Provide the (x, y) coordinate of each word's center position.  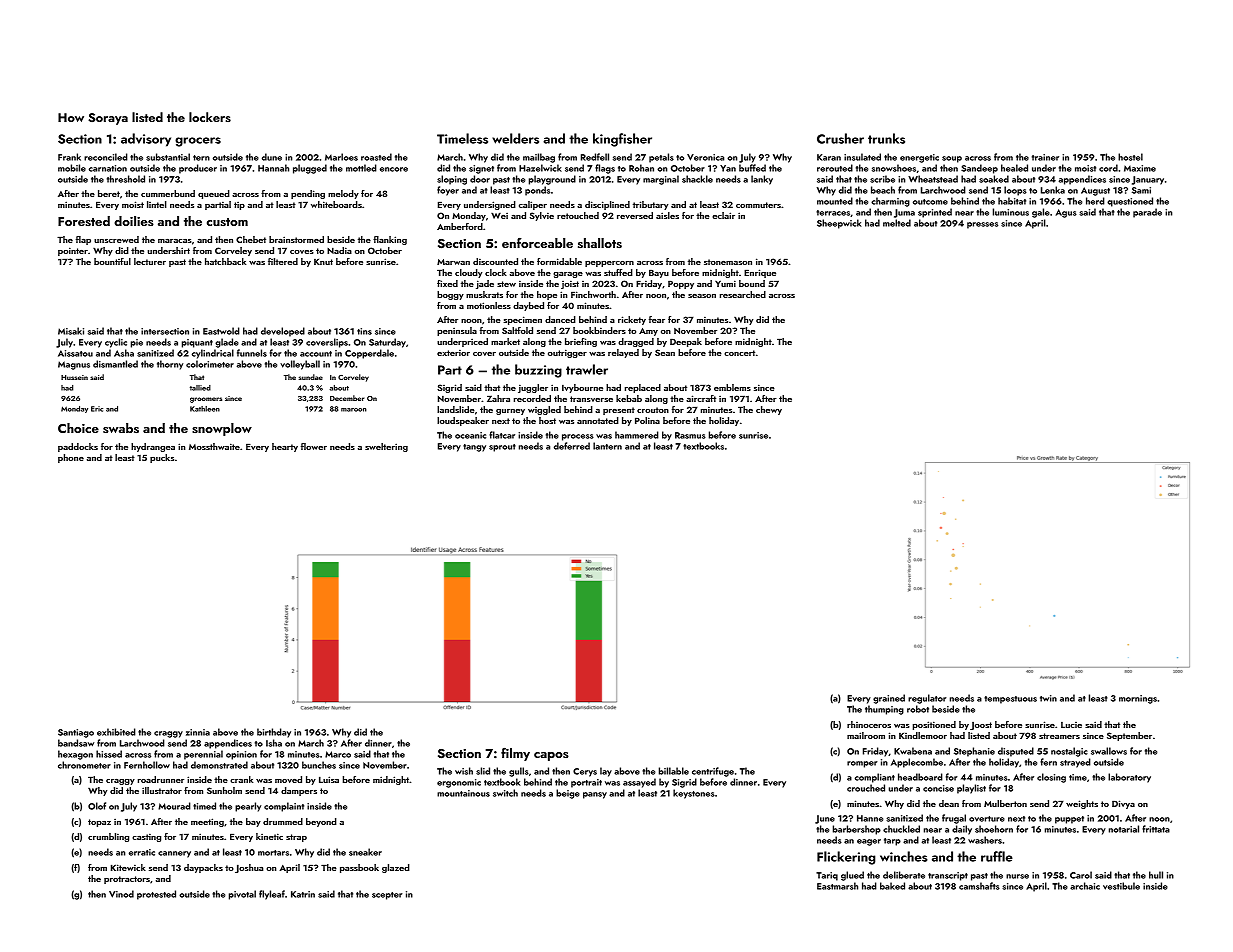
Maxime (1140, 168)
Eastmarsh (837, 886)
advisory (146, 140)
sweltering (386, 447)
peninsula (457, 331)
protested (156, 895)
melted (897, 223)
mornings (1138, 699)
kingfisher (622, 140)
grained (889, 699)
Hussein (74, 377)
